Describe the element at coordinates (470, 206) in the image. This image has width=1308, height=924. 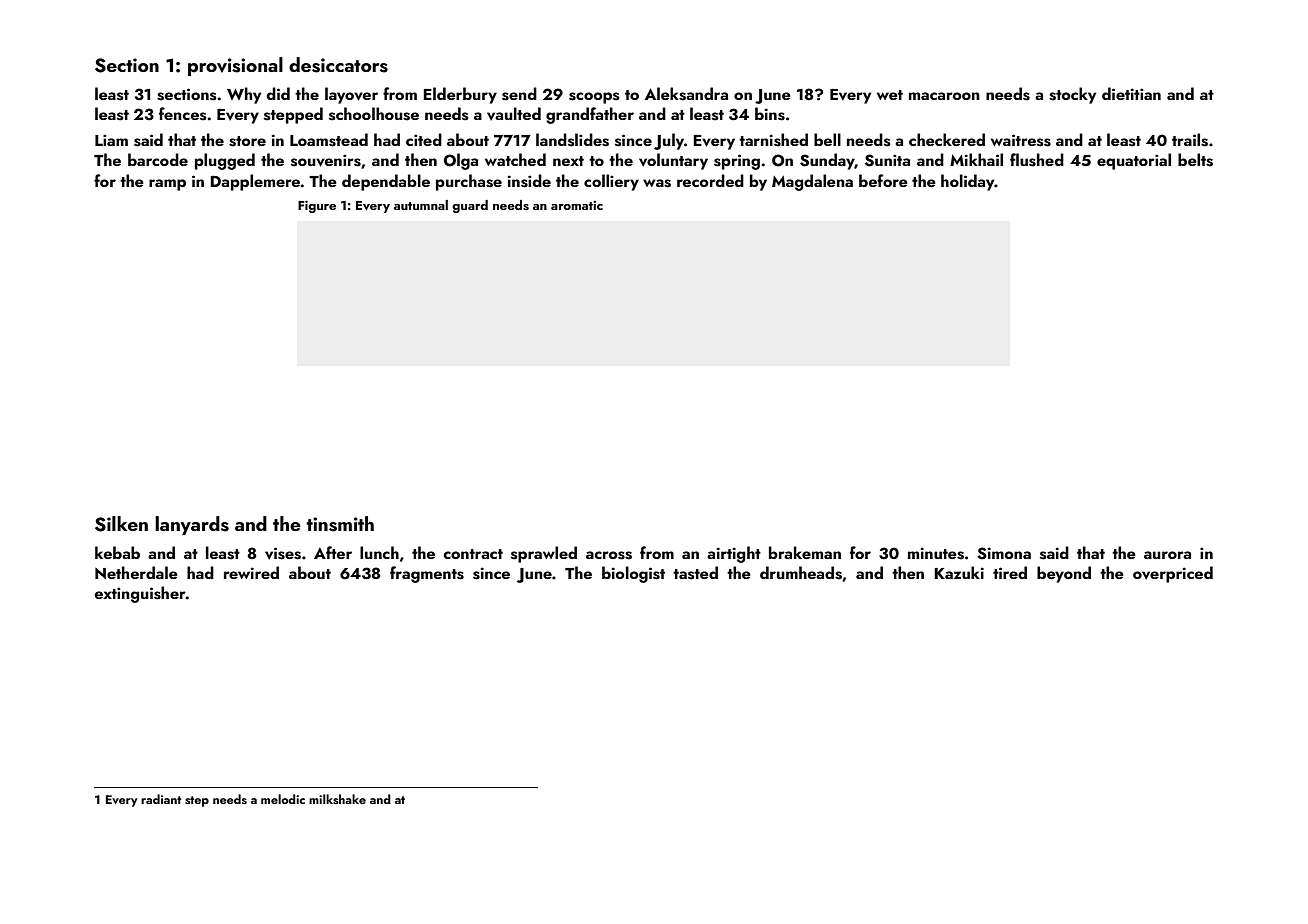
I see `guard` at that location.
